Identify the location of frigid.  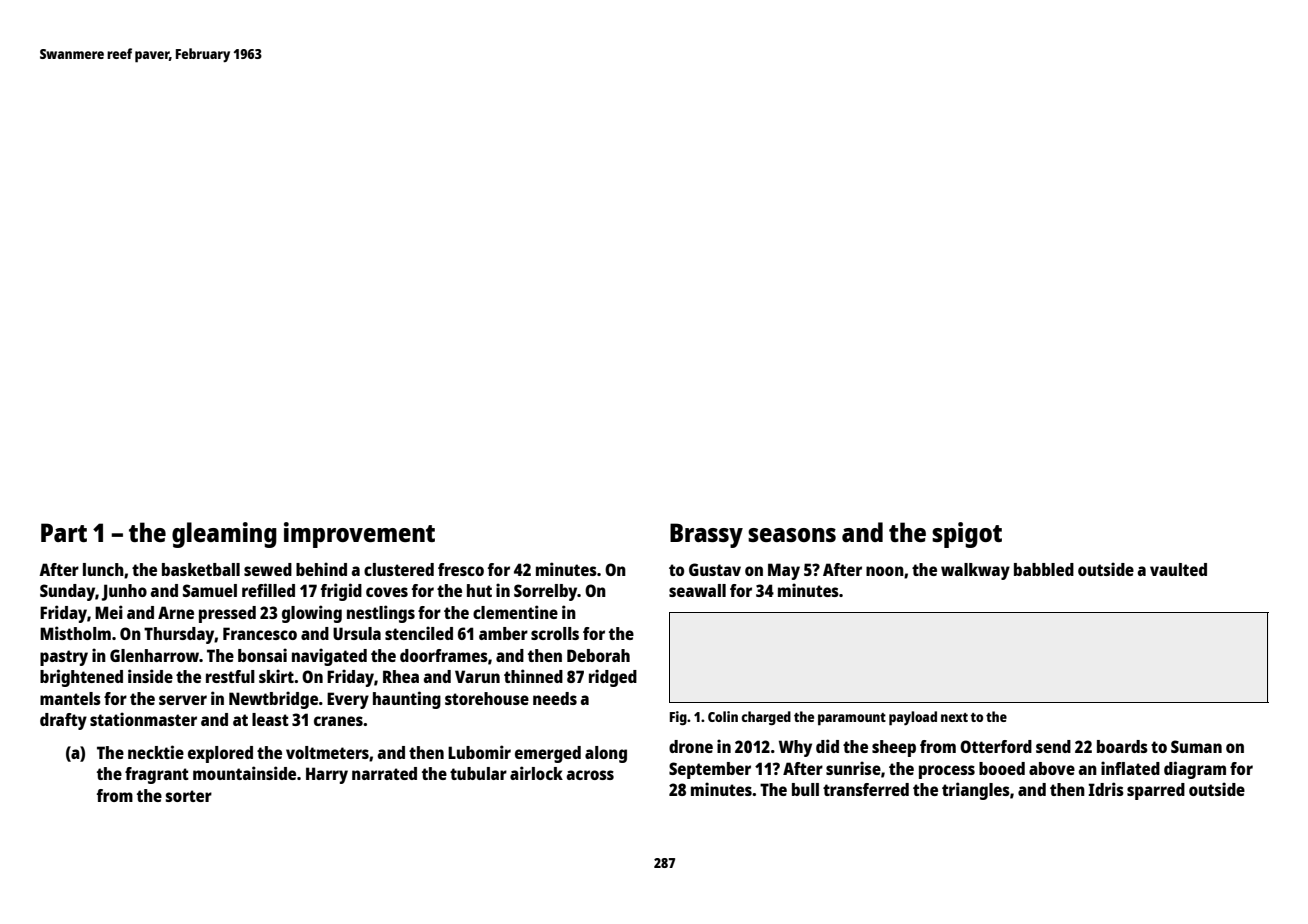
(341, 592).
